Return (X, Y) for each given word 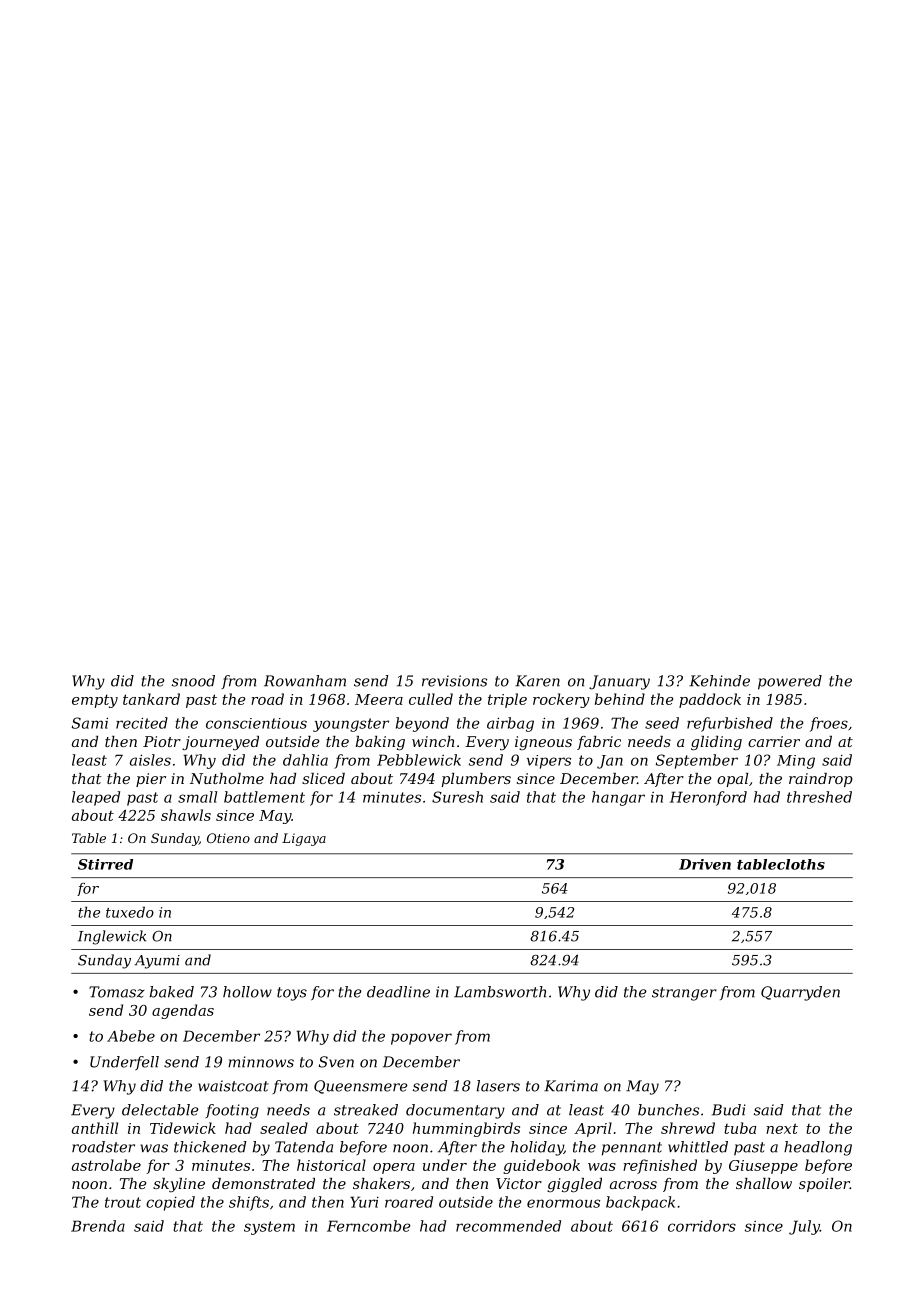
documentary (455, 1111)
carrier (774, 741)
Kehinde (719, 681)
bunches (668, 1110)
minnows (261, 1062)
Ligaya (304, 839)
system (269, 1228)
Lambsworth (500, 992)
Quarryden (800, 993)
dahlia (305, 760)
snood (193, 681)
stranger (684, 994)
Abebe (131, 1036)
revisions (454, 681)
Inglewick (112, 937)
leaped (96, 798)
